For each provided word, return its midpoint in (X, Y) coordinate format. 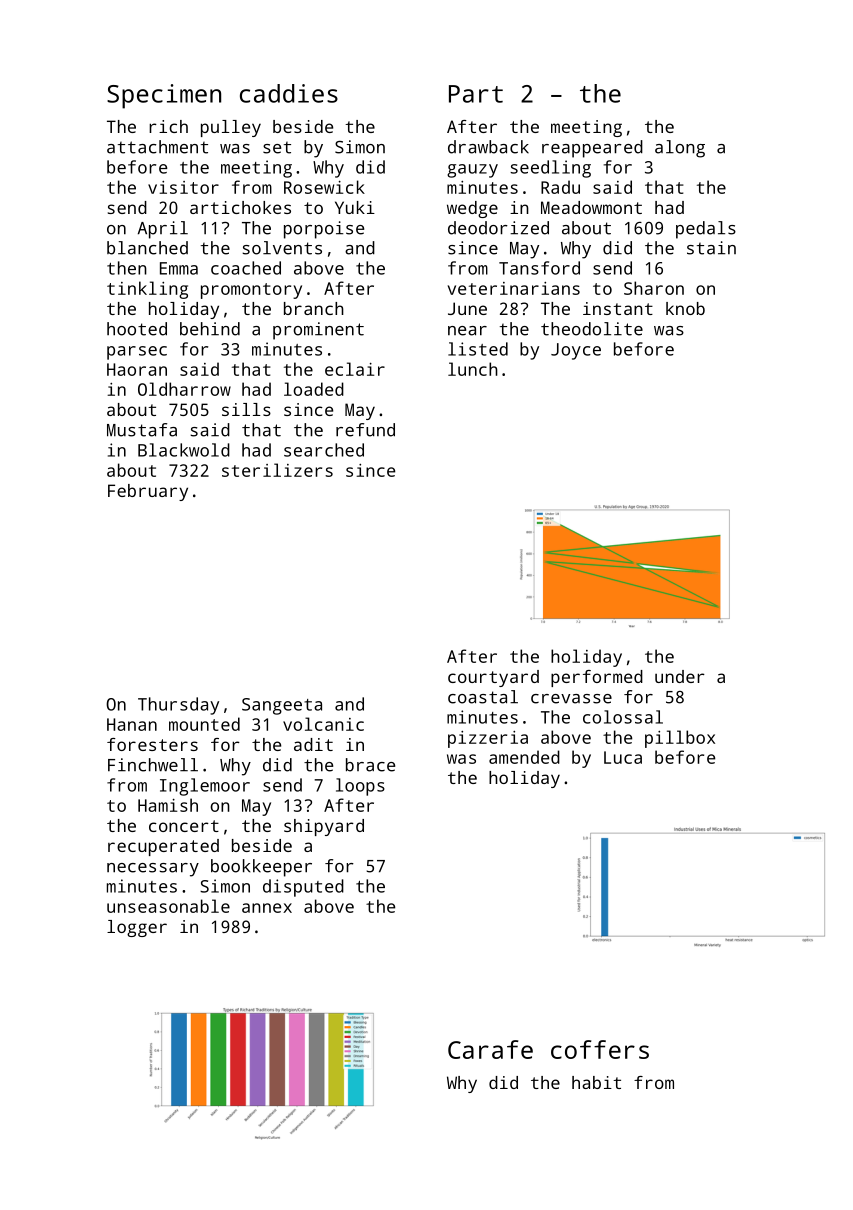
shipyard (324, 827)
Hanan (132, 724)
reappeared (592, 149)
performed (597, 678)
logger (137, 928)
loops (360, 787)
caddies (289, 93)
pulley (231, 128)
